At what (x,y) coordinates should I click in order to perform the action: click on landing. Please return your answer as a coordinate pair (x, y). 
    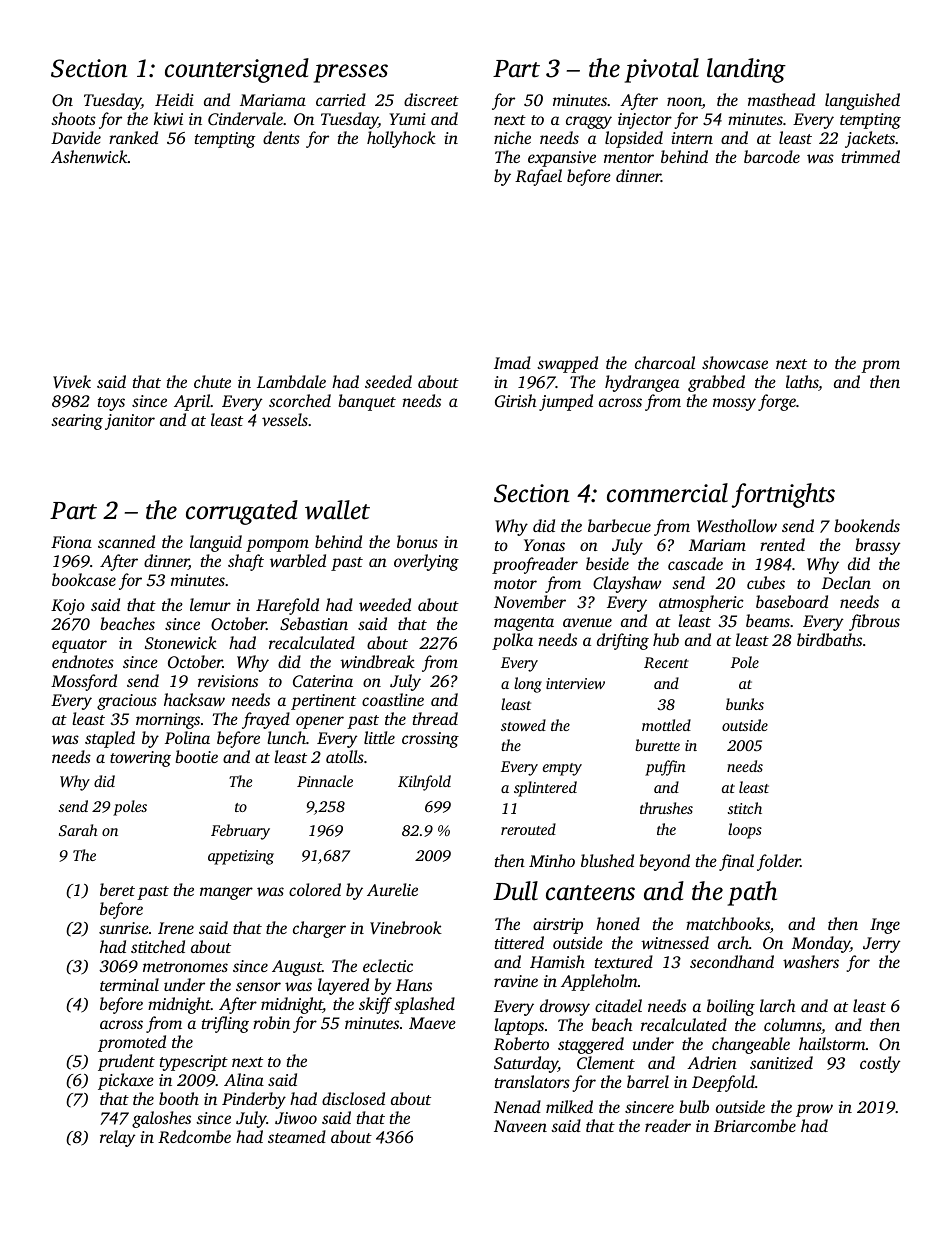
    Looking at the image, I should click on (746, 70).
